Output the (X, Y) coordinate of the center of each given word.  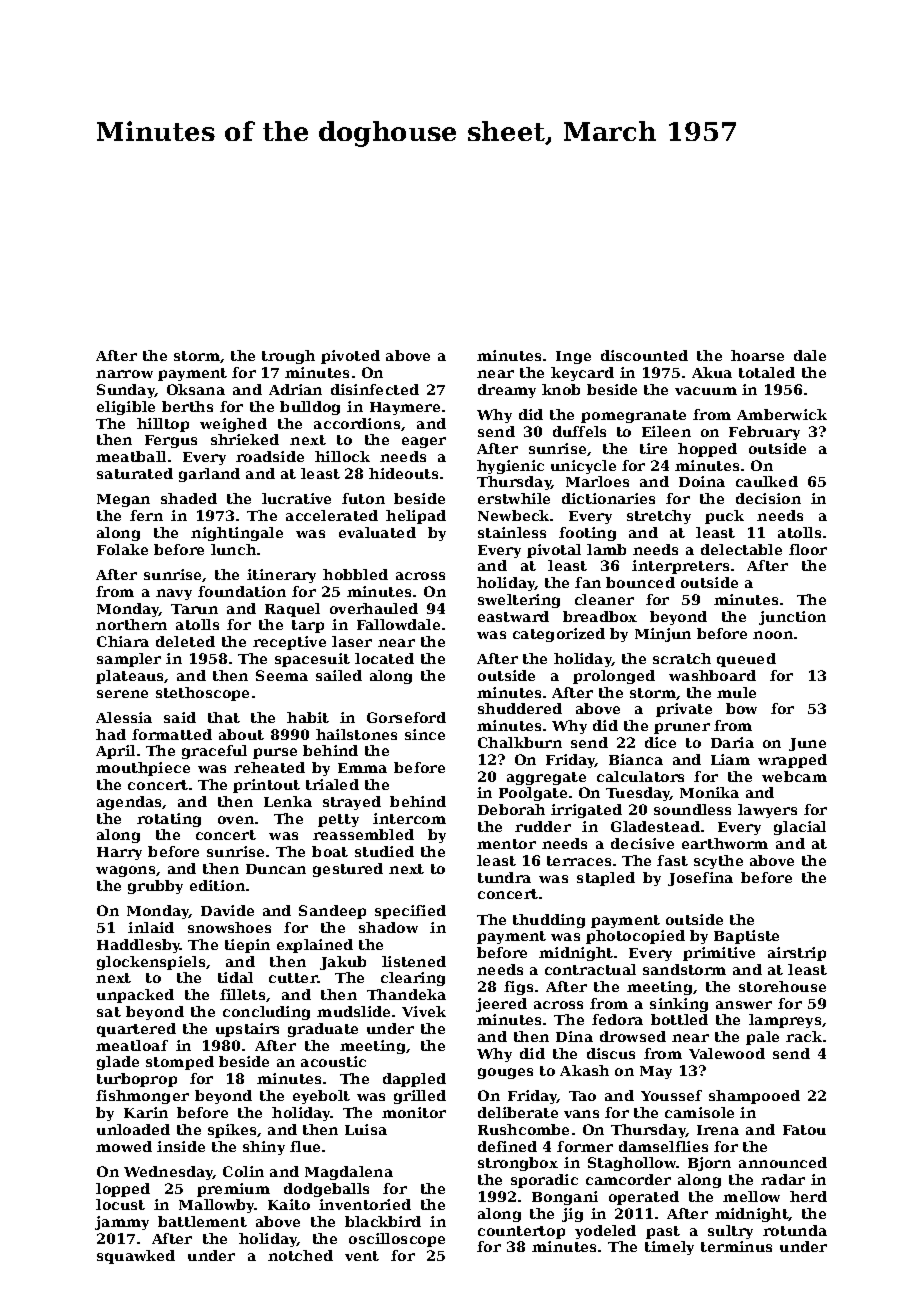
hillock (342, 456)
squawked (136, 1257)
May (656, 1072)
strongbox (518, 1164)
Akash (584, 1070)
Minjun (663, 635)
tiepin (247, 946)
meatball (131, 456)
